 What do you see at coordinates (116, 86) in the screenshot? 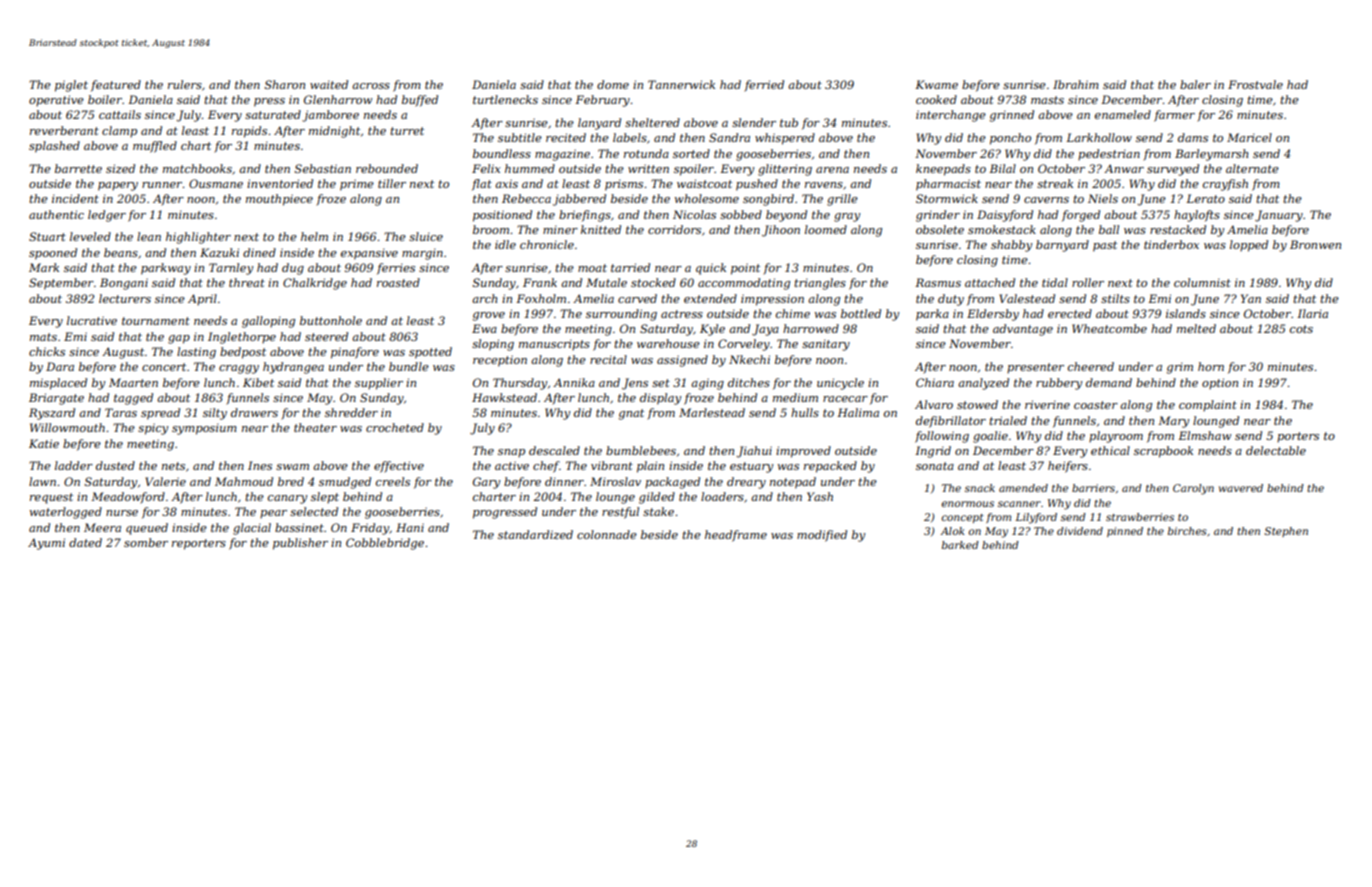
I see `featured` at bounding box center [116, 86].
